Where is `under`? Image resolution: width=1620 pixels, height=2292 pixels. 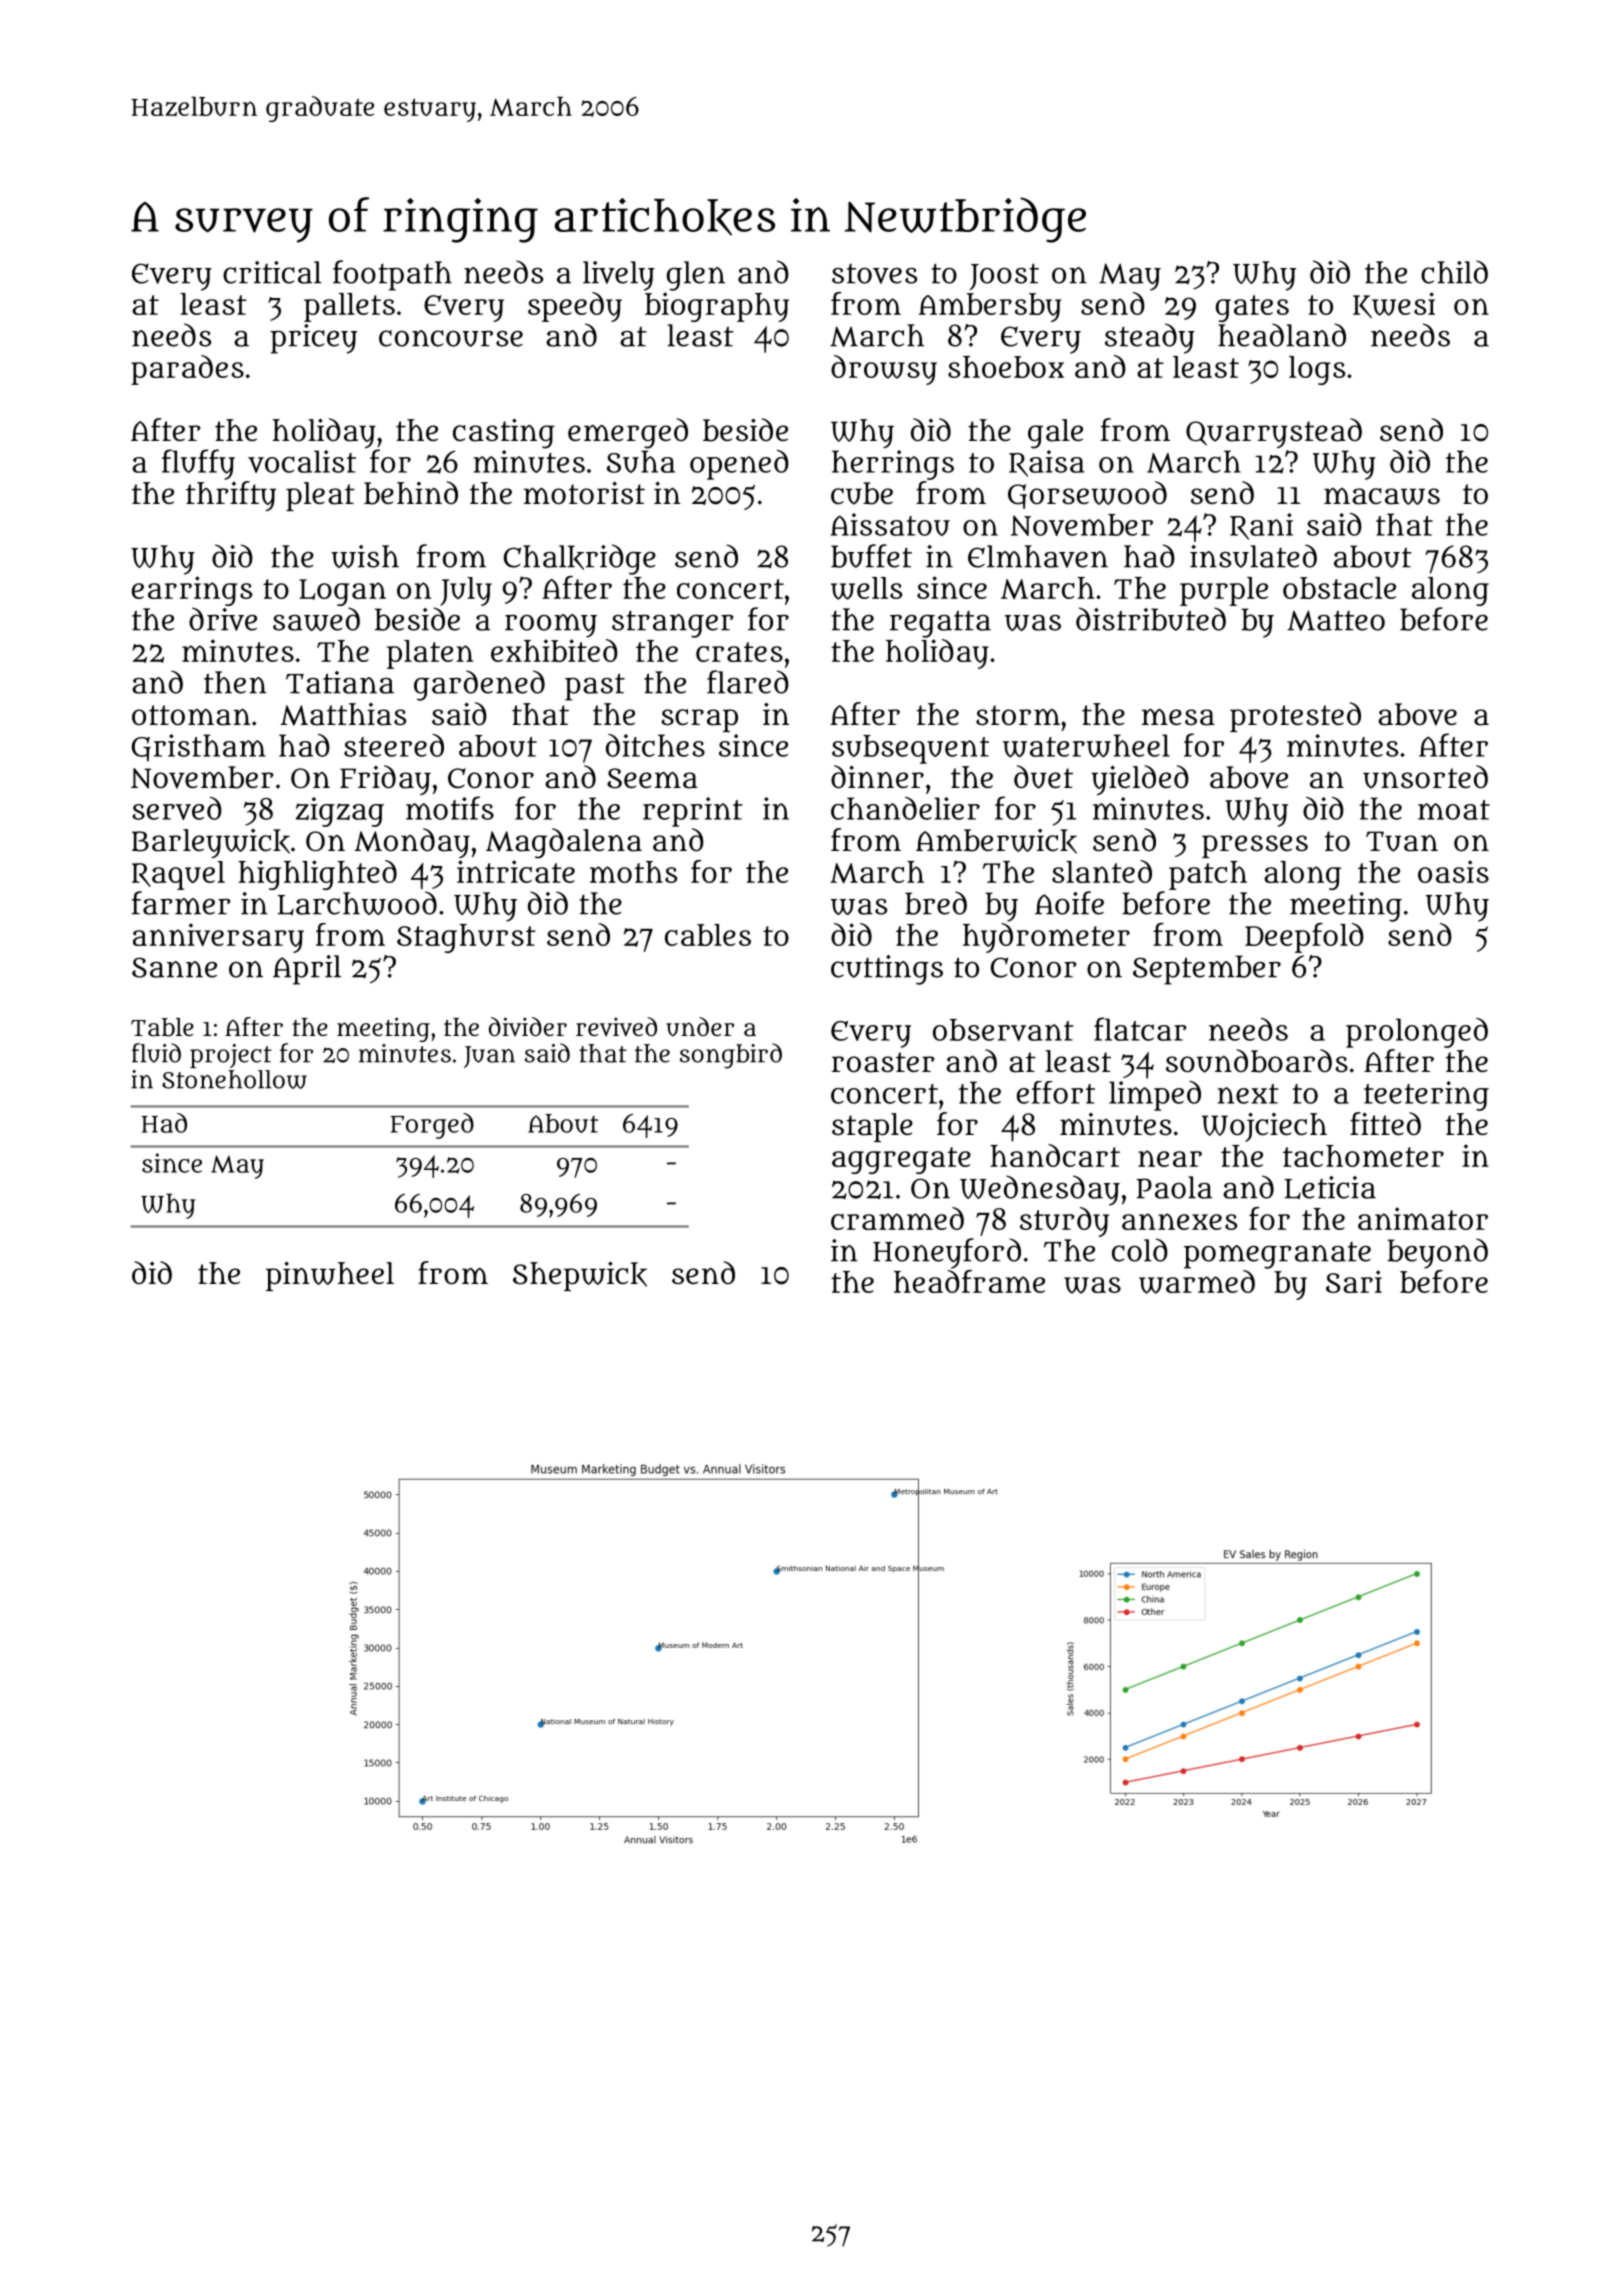
under is located at coordinates (700, 1027).
